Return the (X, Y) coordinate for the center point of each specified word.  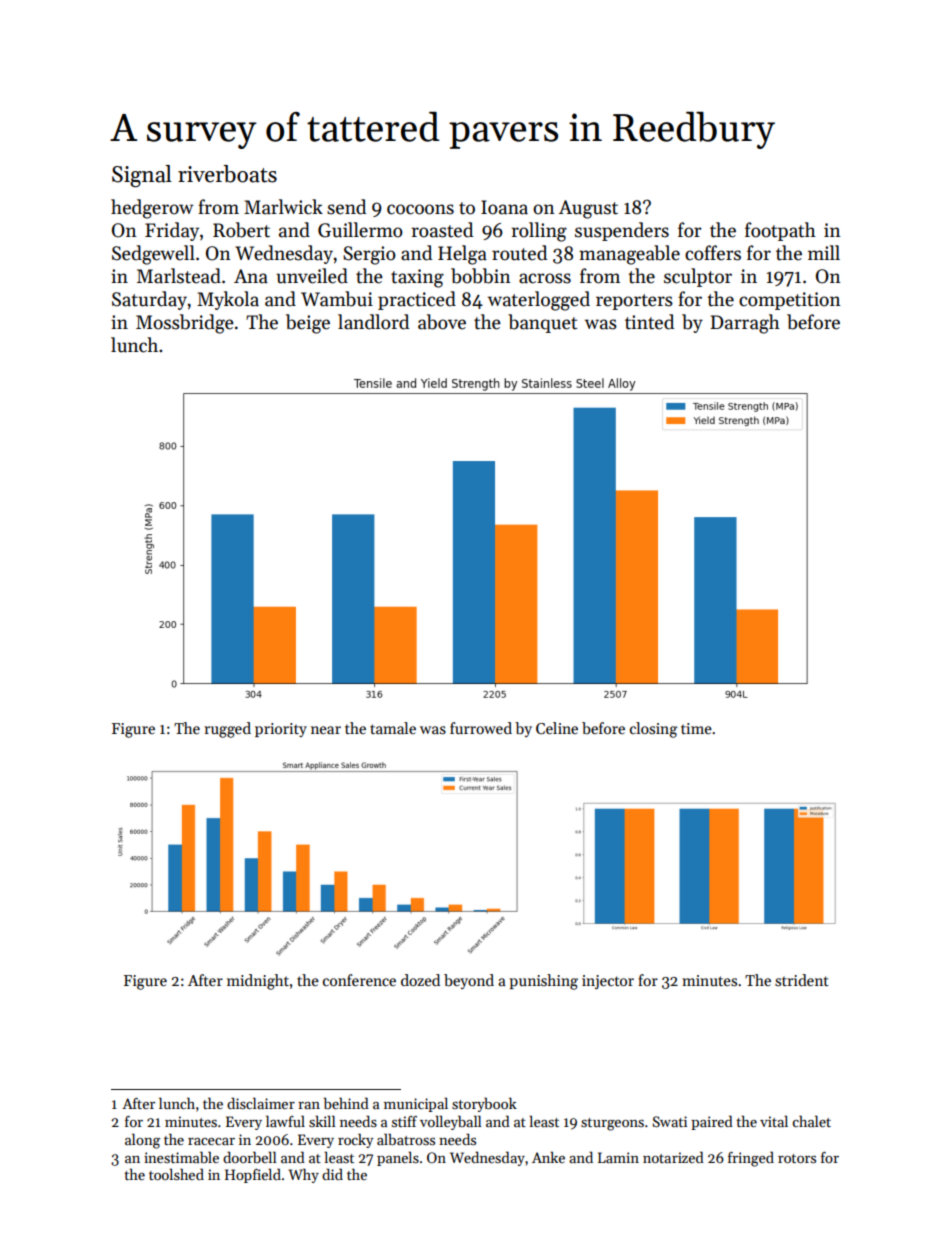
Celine (557, 728)
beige (308, 324)
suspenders (622, 231)
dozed (420, 980)
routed (519, 253)
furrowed (481, 728)
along (142, 1141)
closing (654, 730)
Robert (241, 230)
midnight (258, 982)
